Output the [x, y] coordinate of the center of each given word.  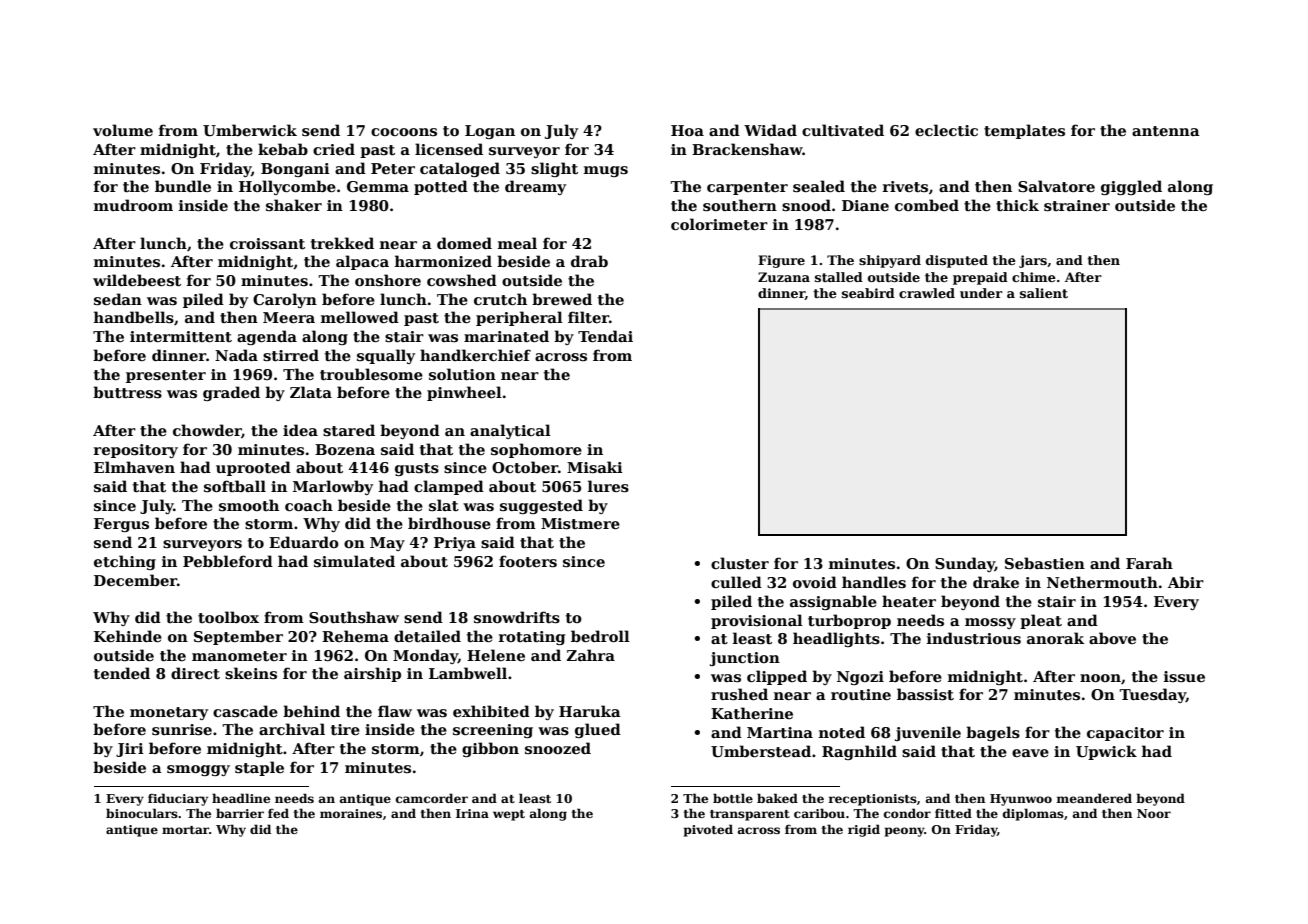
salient [1044, 293]
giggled [1131, 187]
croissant [267, 244]
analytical [510, 431]
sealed [819, 186]
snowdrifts [517, 617]
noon [1100, 678]
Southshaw [354, 617]
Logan [490, 132]
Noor [1154, 813]
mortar [185, 830]
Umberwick [250, 130]
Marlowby [333, 487]
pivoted [708, 830]
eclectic [946, 130]
